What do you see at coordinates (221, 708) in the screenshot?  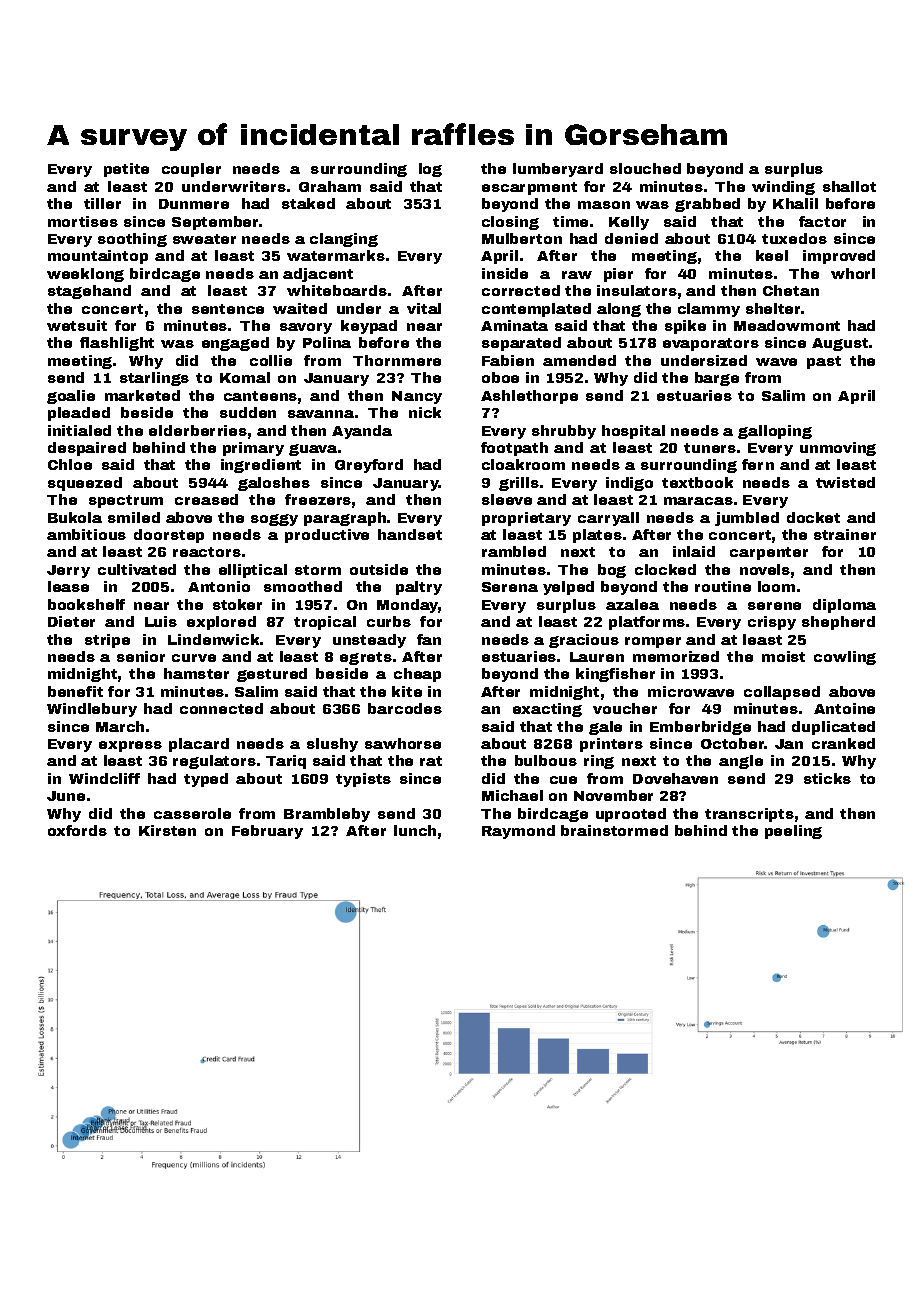 I see `connected` at bounding box center [221, 708].
